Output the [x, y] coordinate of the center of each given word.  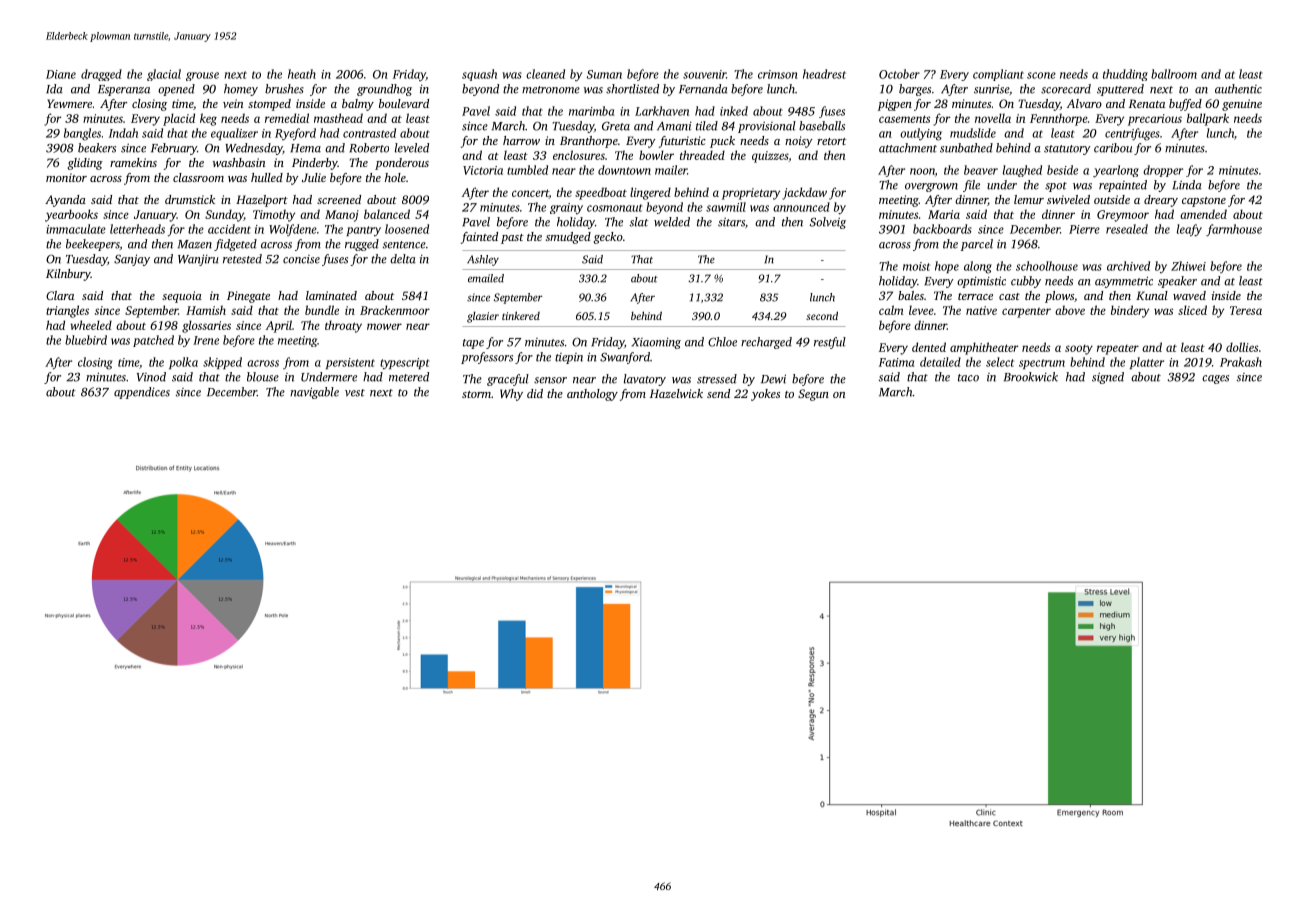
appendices [142, 393]
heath [302, 74]
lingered [650, 193]
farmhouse [1234, 230]
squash [479, 75]
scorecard [1066, 89]
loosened [407, 229]
